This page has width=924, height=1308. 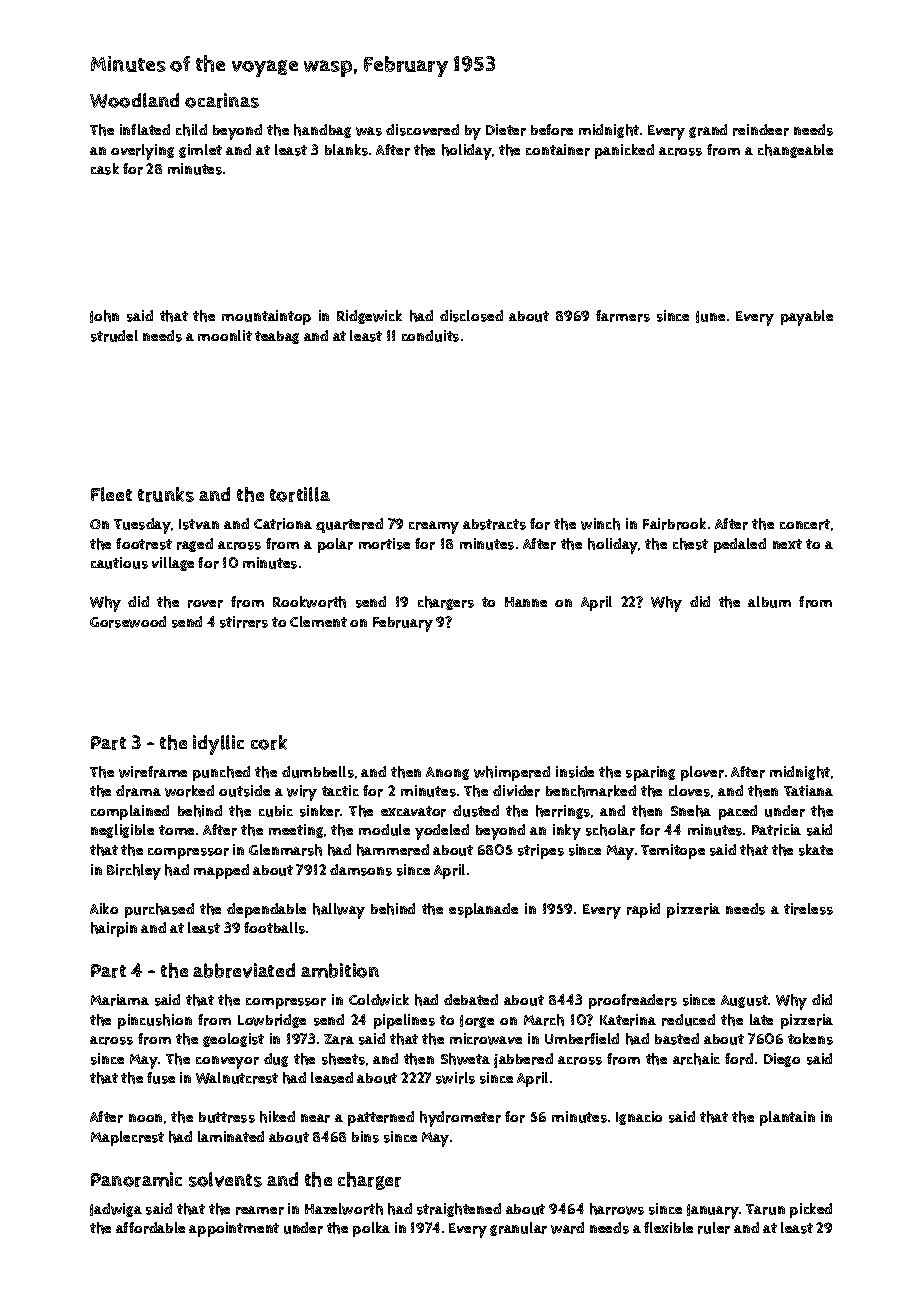 What do you see at coordinates (633, 1001) in the page?
I see `proofreaders` at bounding box center [633, 1001].
